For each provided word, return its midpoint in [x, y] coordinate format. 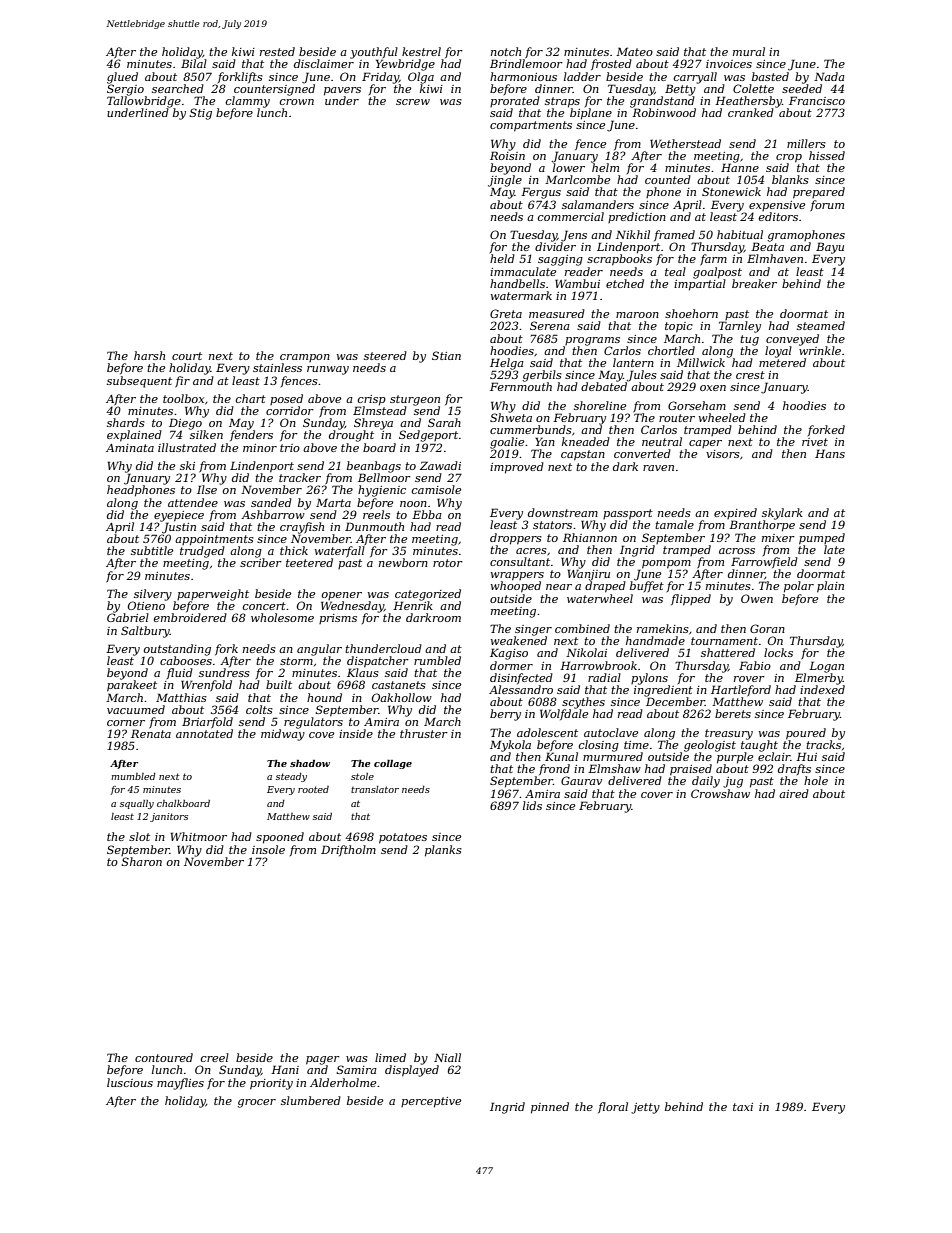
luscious [130, 1082]
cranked [751, 112]
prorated [515, 101]
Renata [151, 733]
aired [794, 793]
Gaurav [581, 780]
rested [277, 51]
